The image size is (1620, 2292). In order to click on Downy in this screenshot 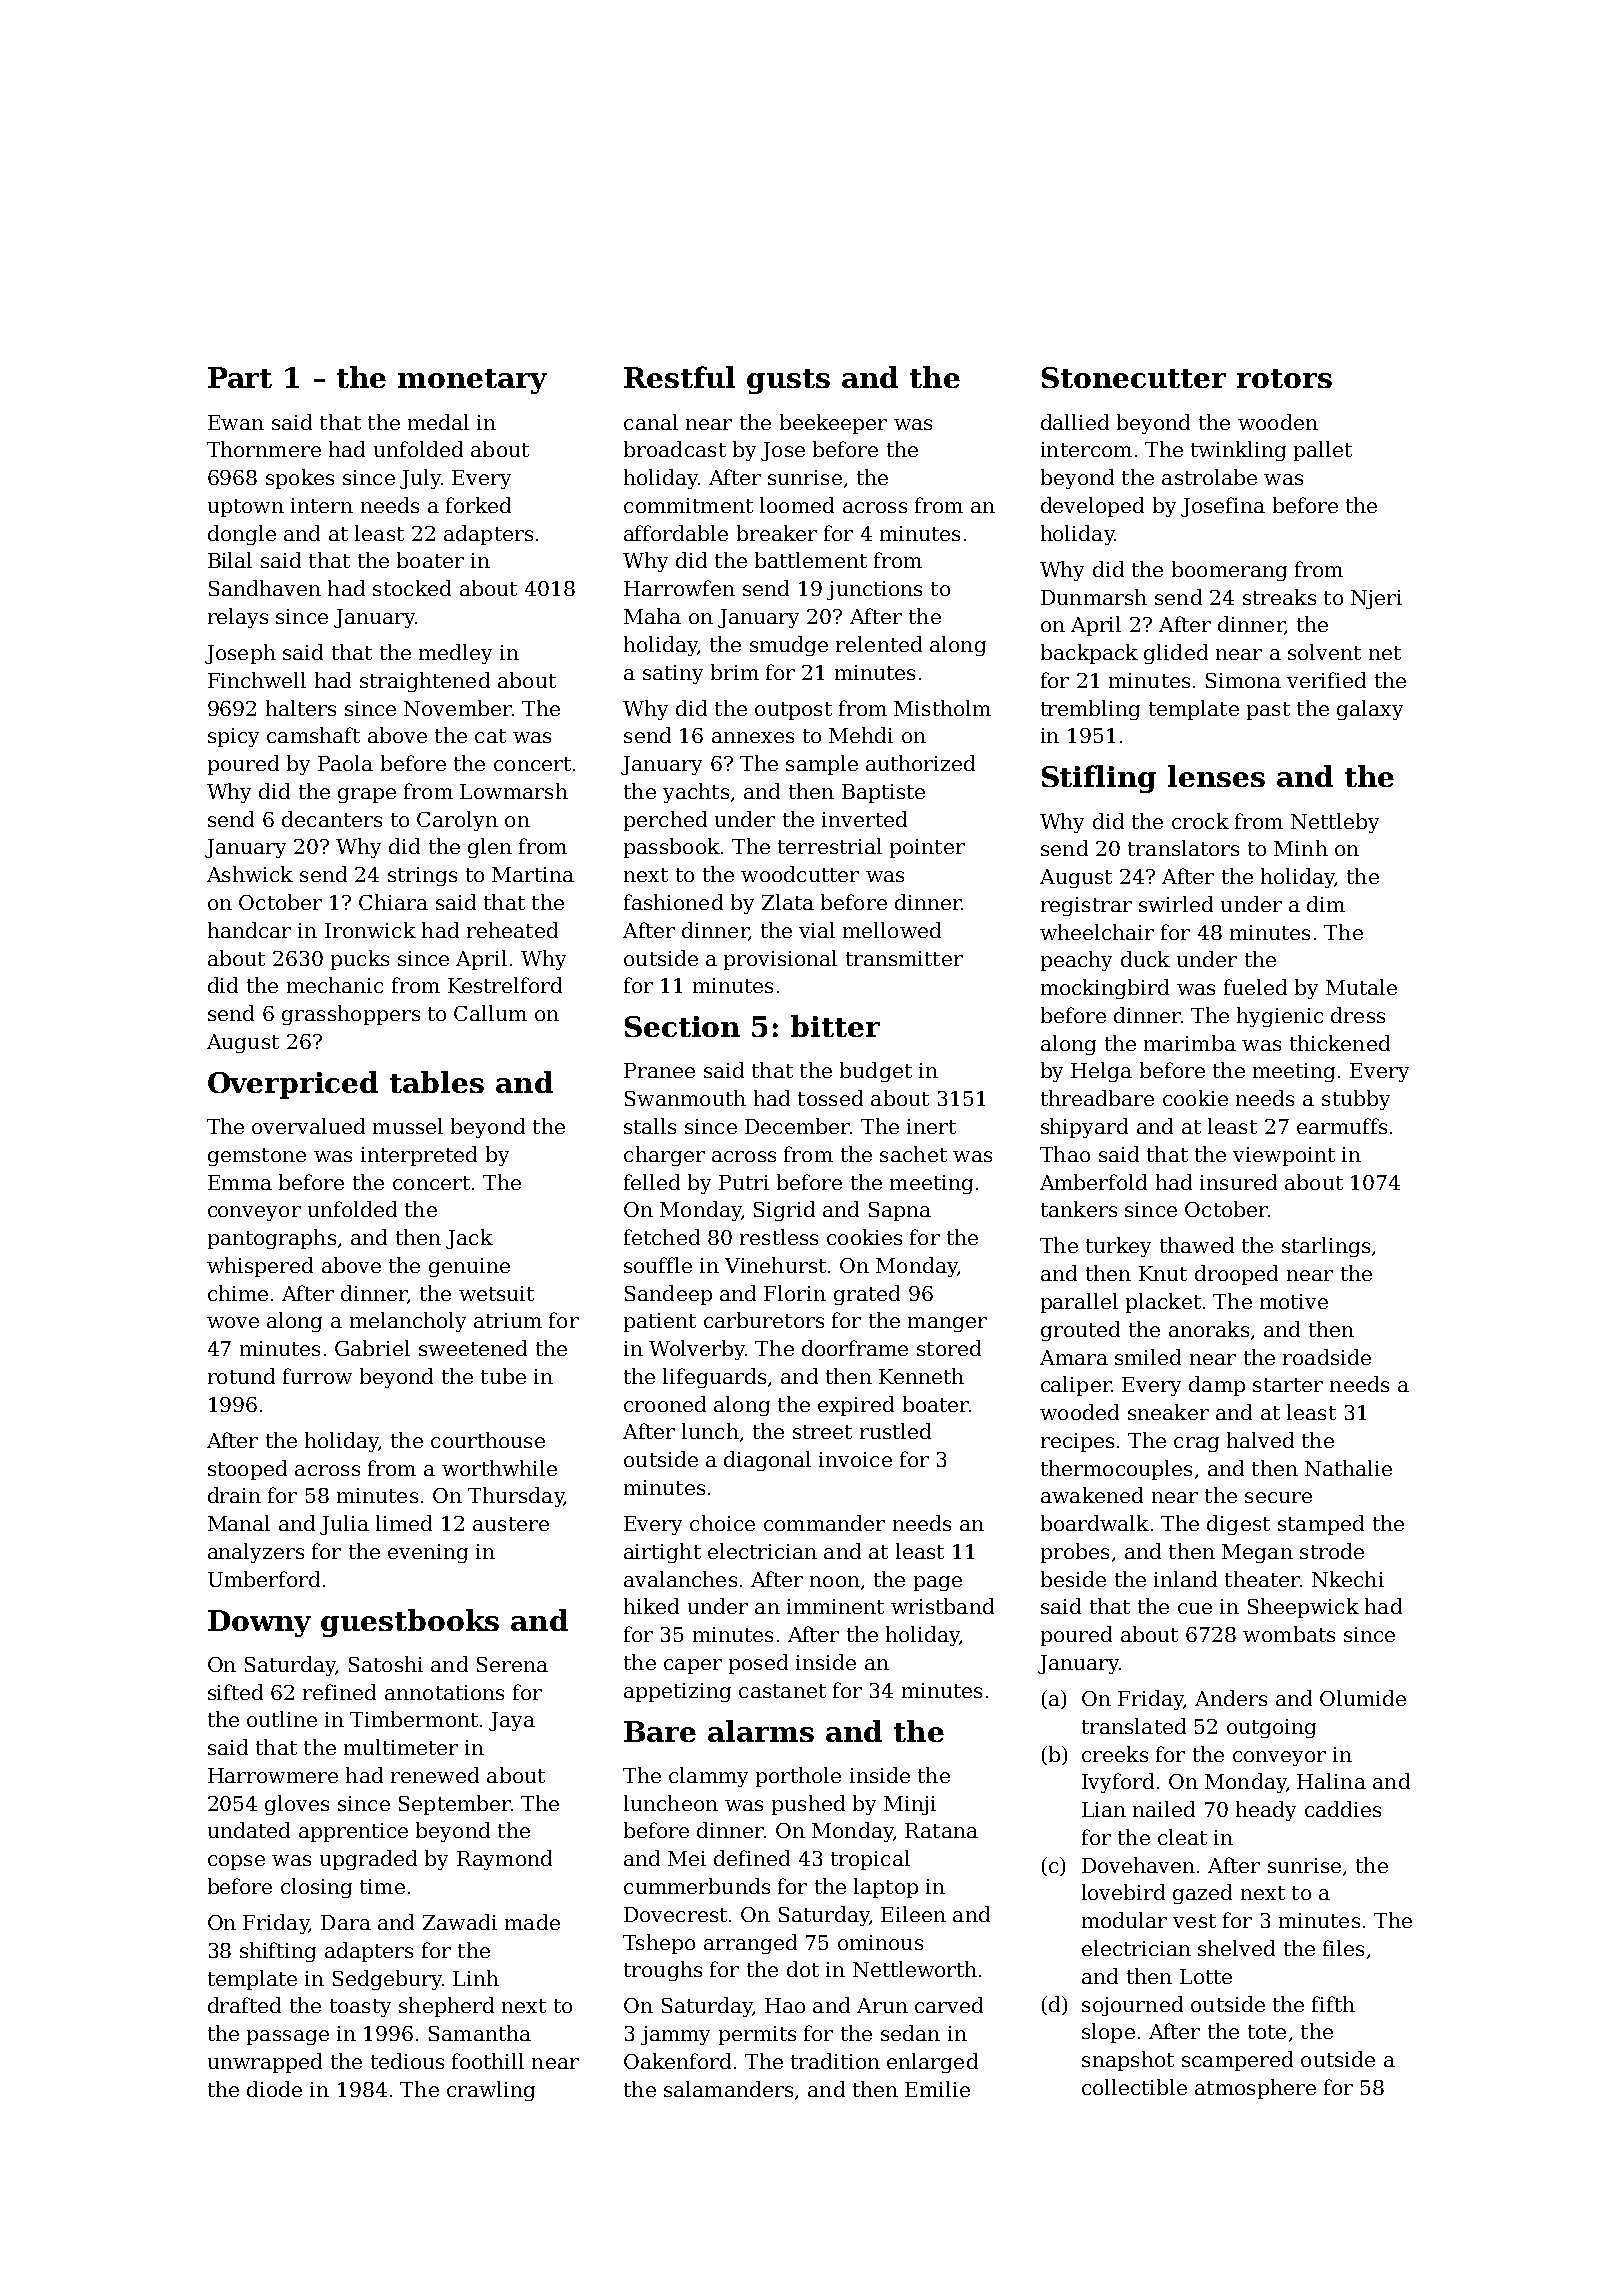, I will do `click(259, 1623)`.
